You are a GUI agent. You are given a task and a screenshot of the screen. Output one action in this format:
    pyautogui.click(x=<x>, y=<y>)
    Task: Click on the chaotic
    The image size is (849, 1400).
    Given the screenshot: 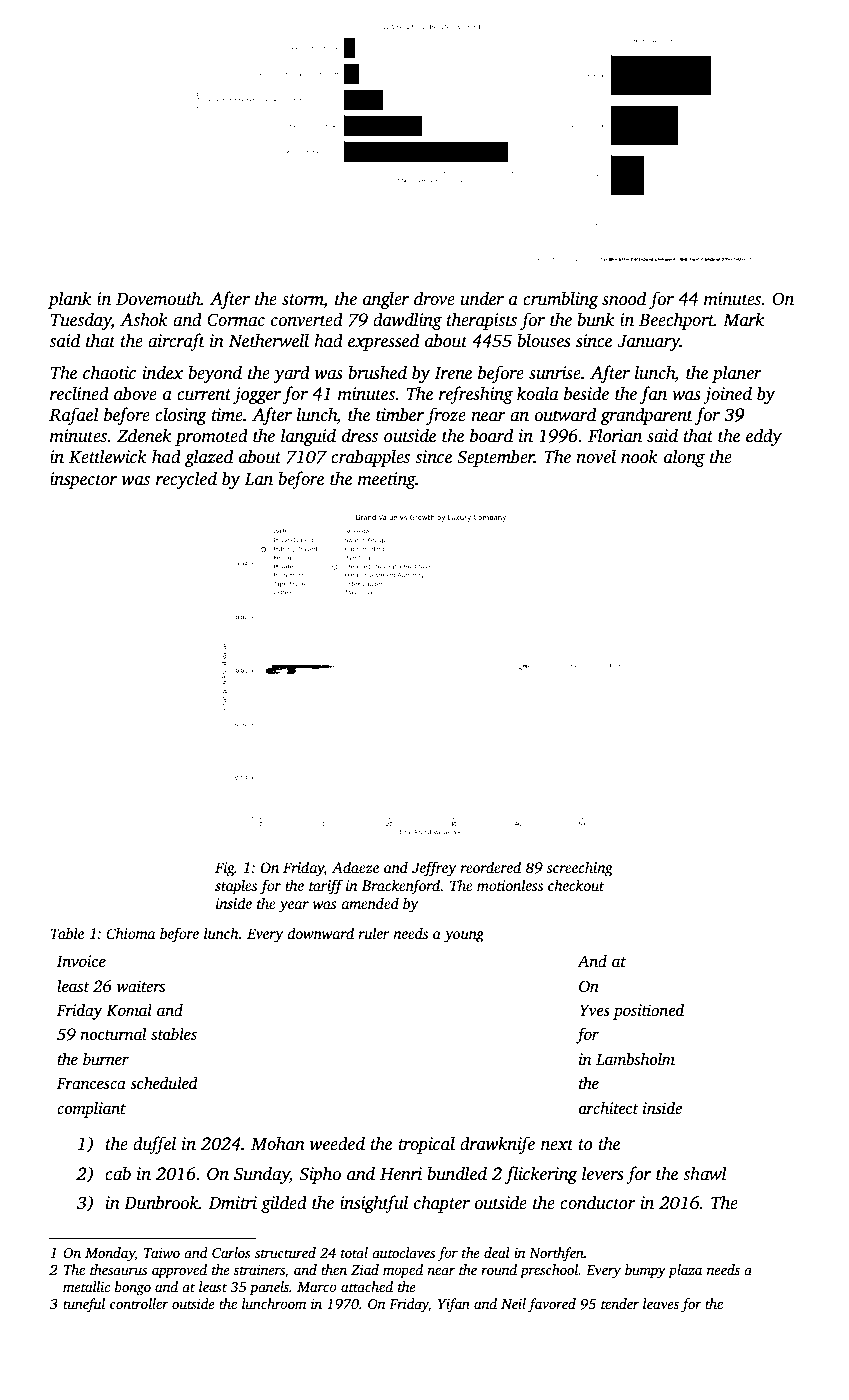 What is the action you would take?
    pyautogui.click(x=109, y=372)
